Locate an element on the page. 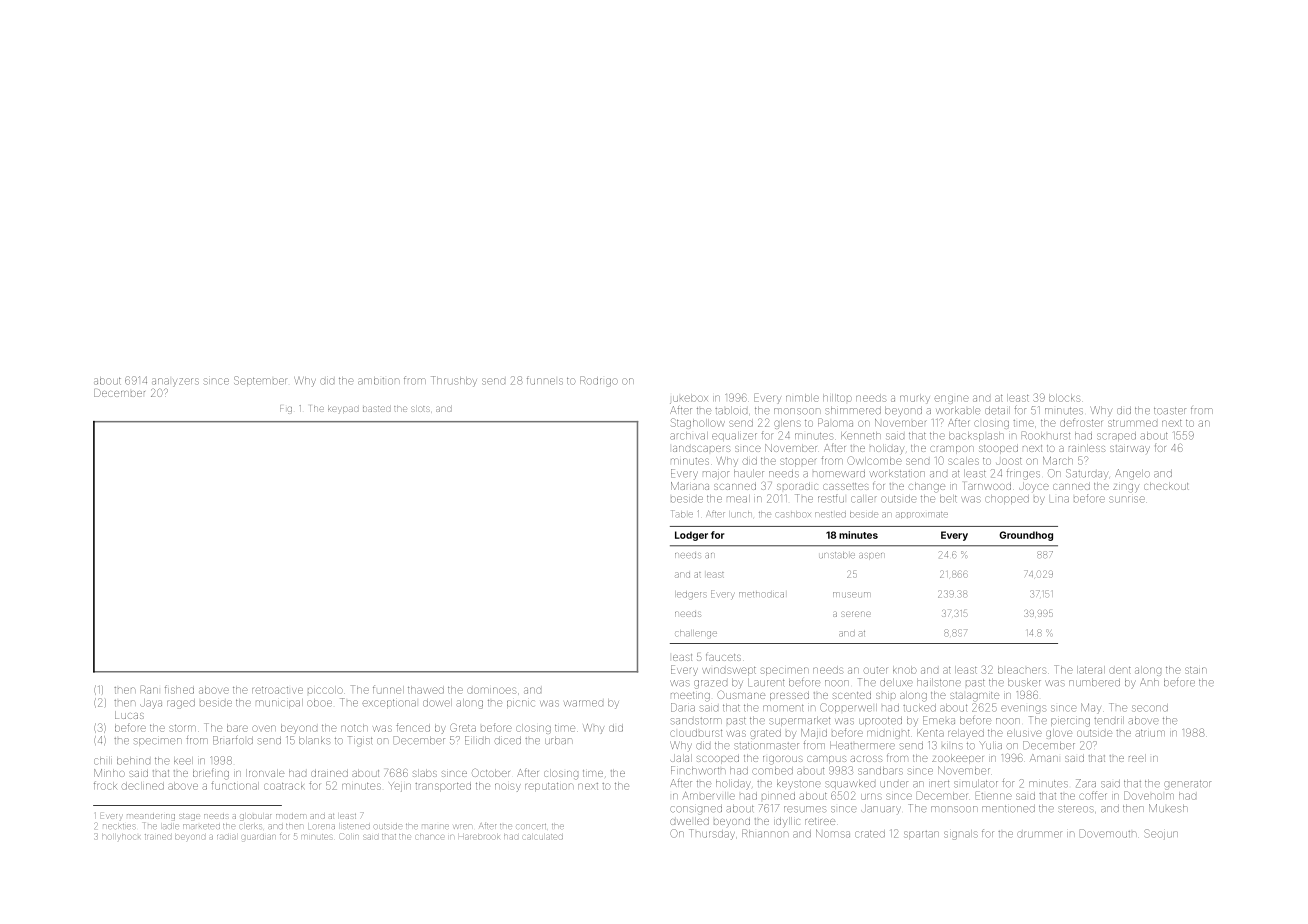 The image size is (1308, 924). October is located at coordinates (491, 773).
